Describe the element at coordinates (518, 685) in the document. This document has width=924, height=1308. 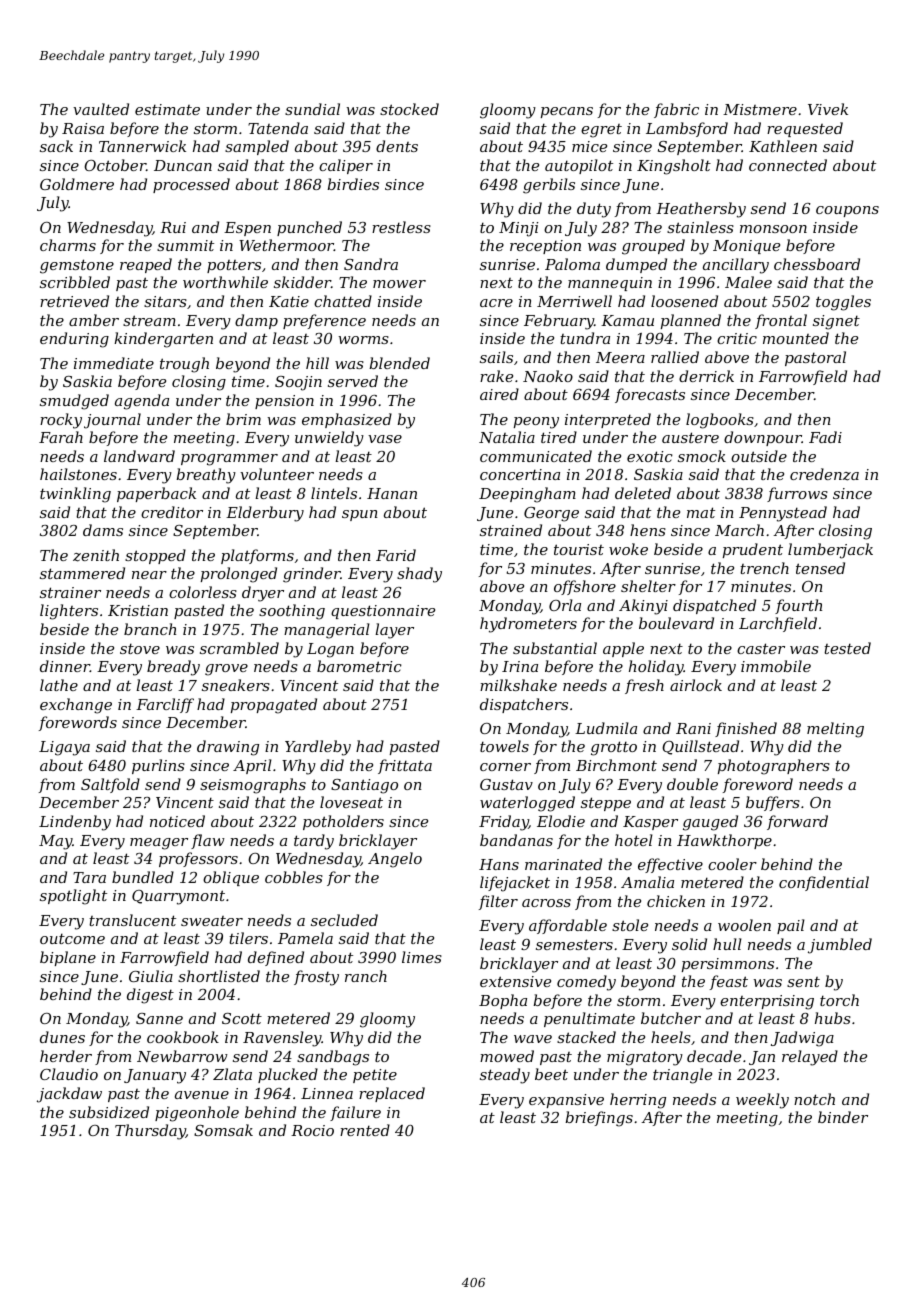
I see `milkshake` at that location.
